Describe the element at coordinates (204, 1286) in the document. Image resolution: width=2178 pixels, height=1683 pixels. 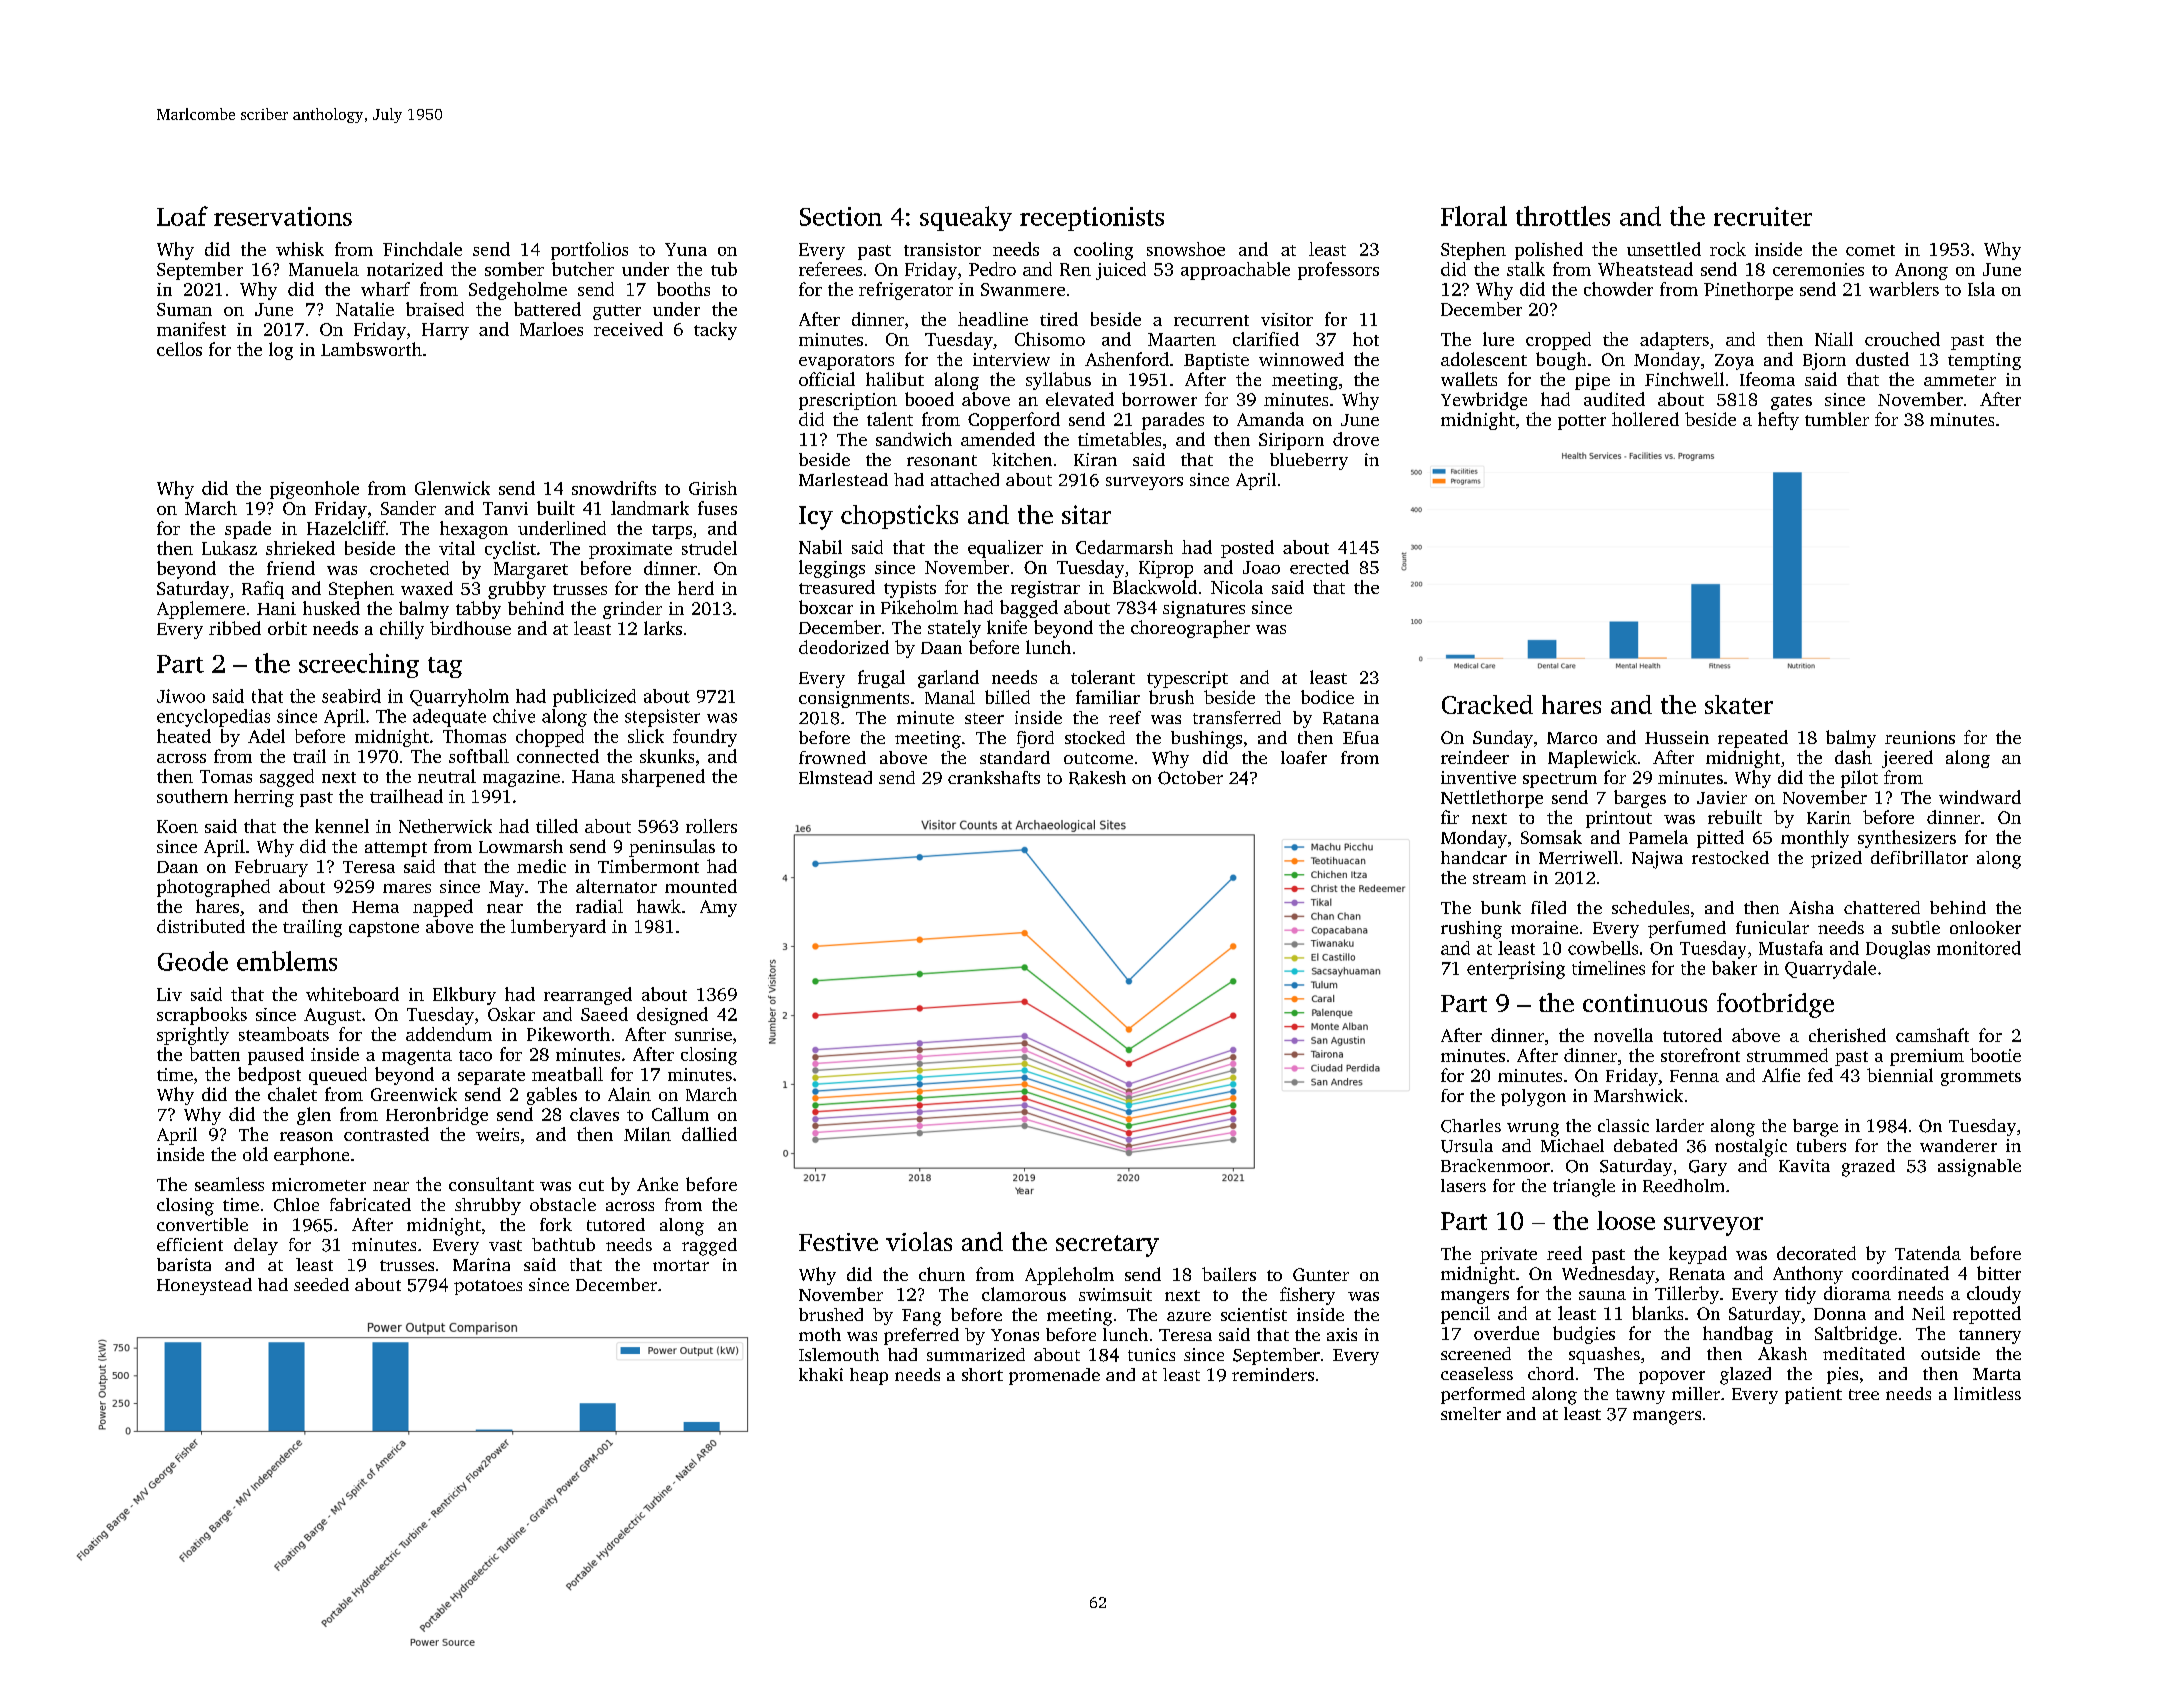
I see `Honeystead` at that location.
